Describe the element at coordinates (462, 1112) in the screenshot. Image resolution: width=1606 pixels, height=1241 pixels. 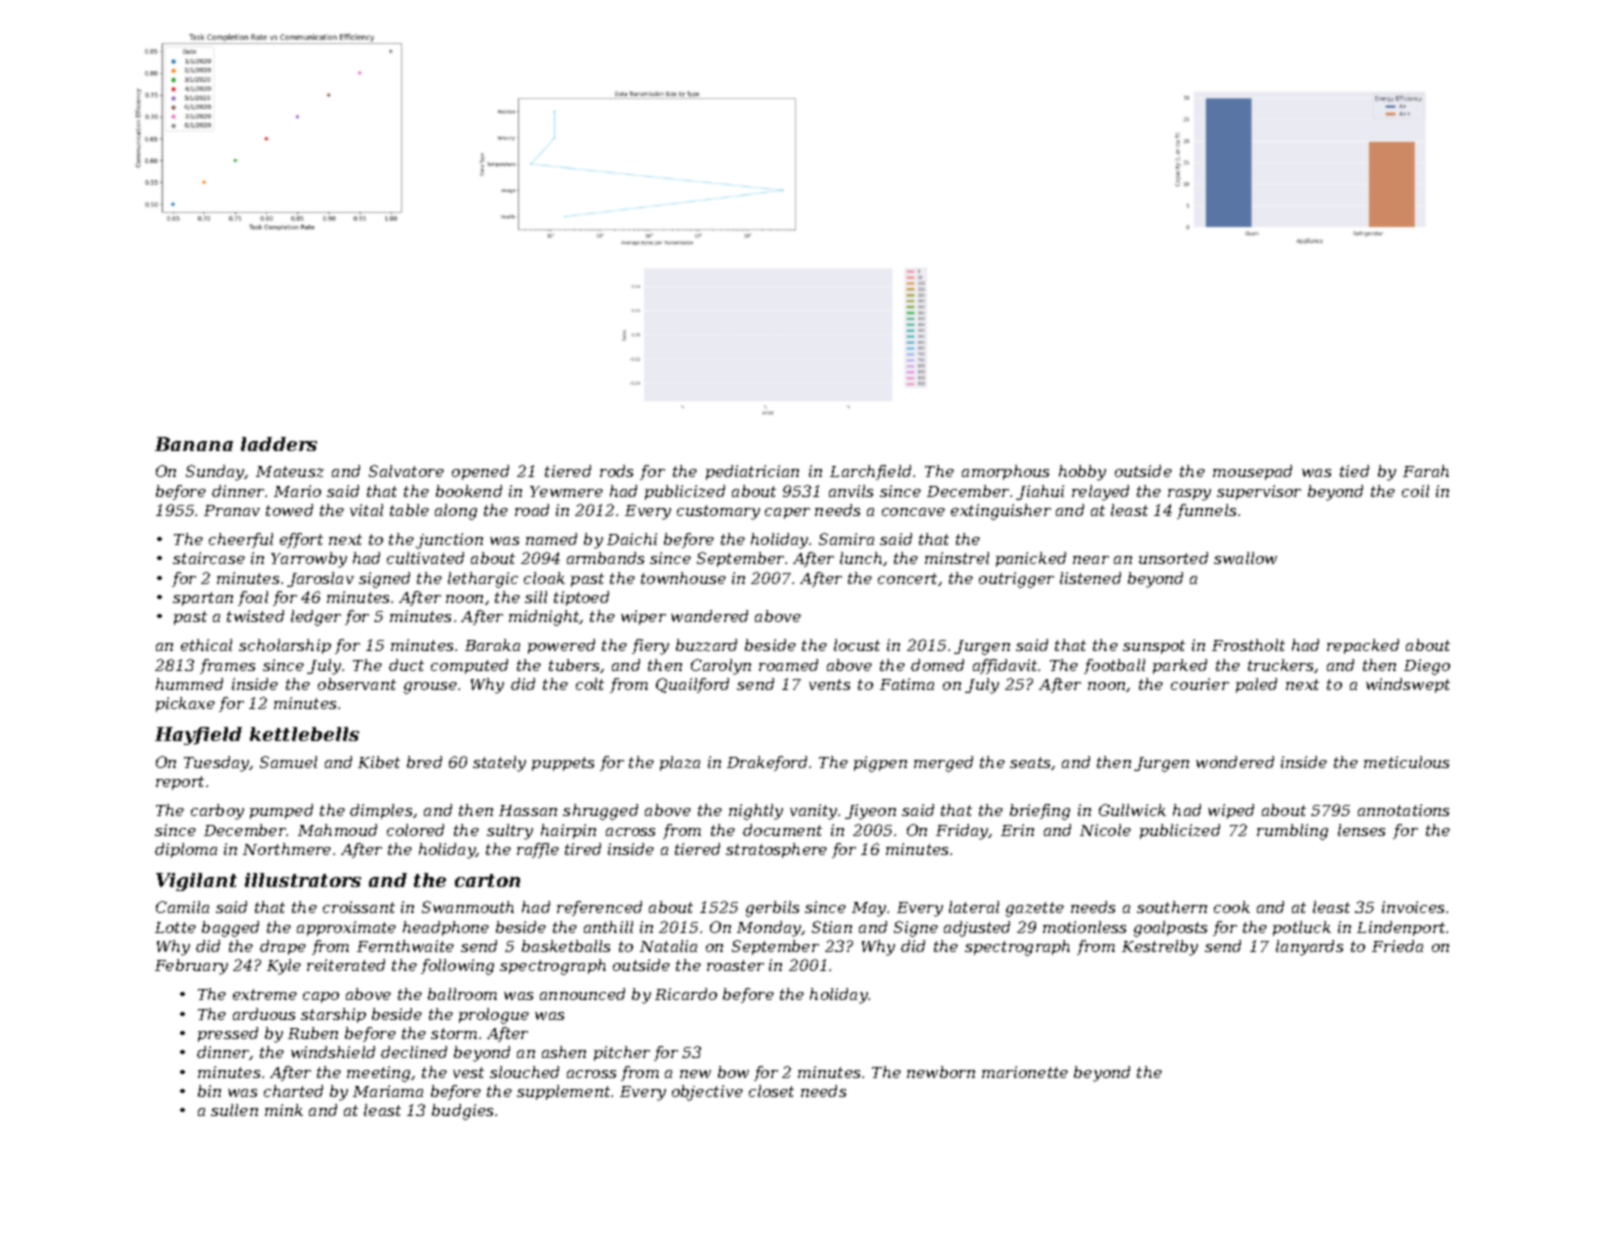
I see `budgies` at that location.
